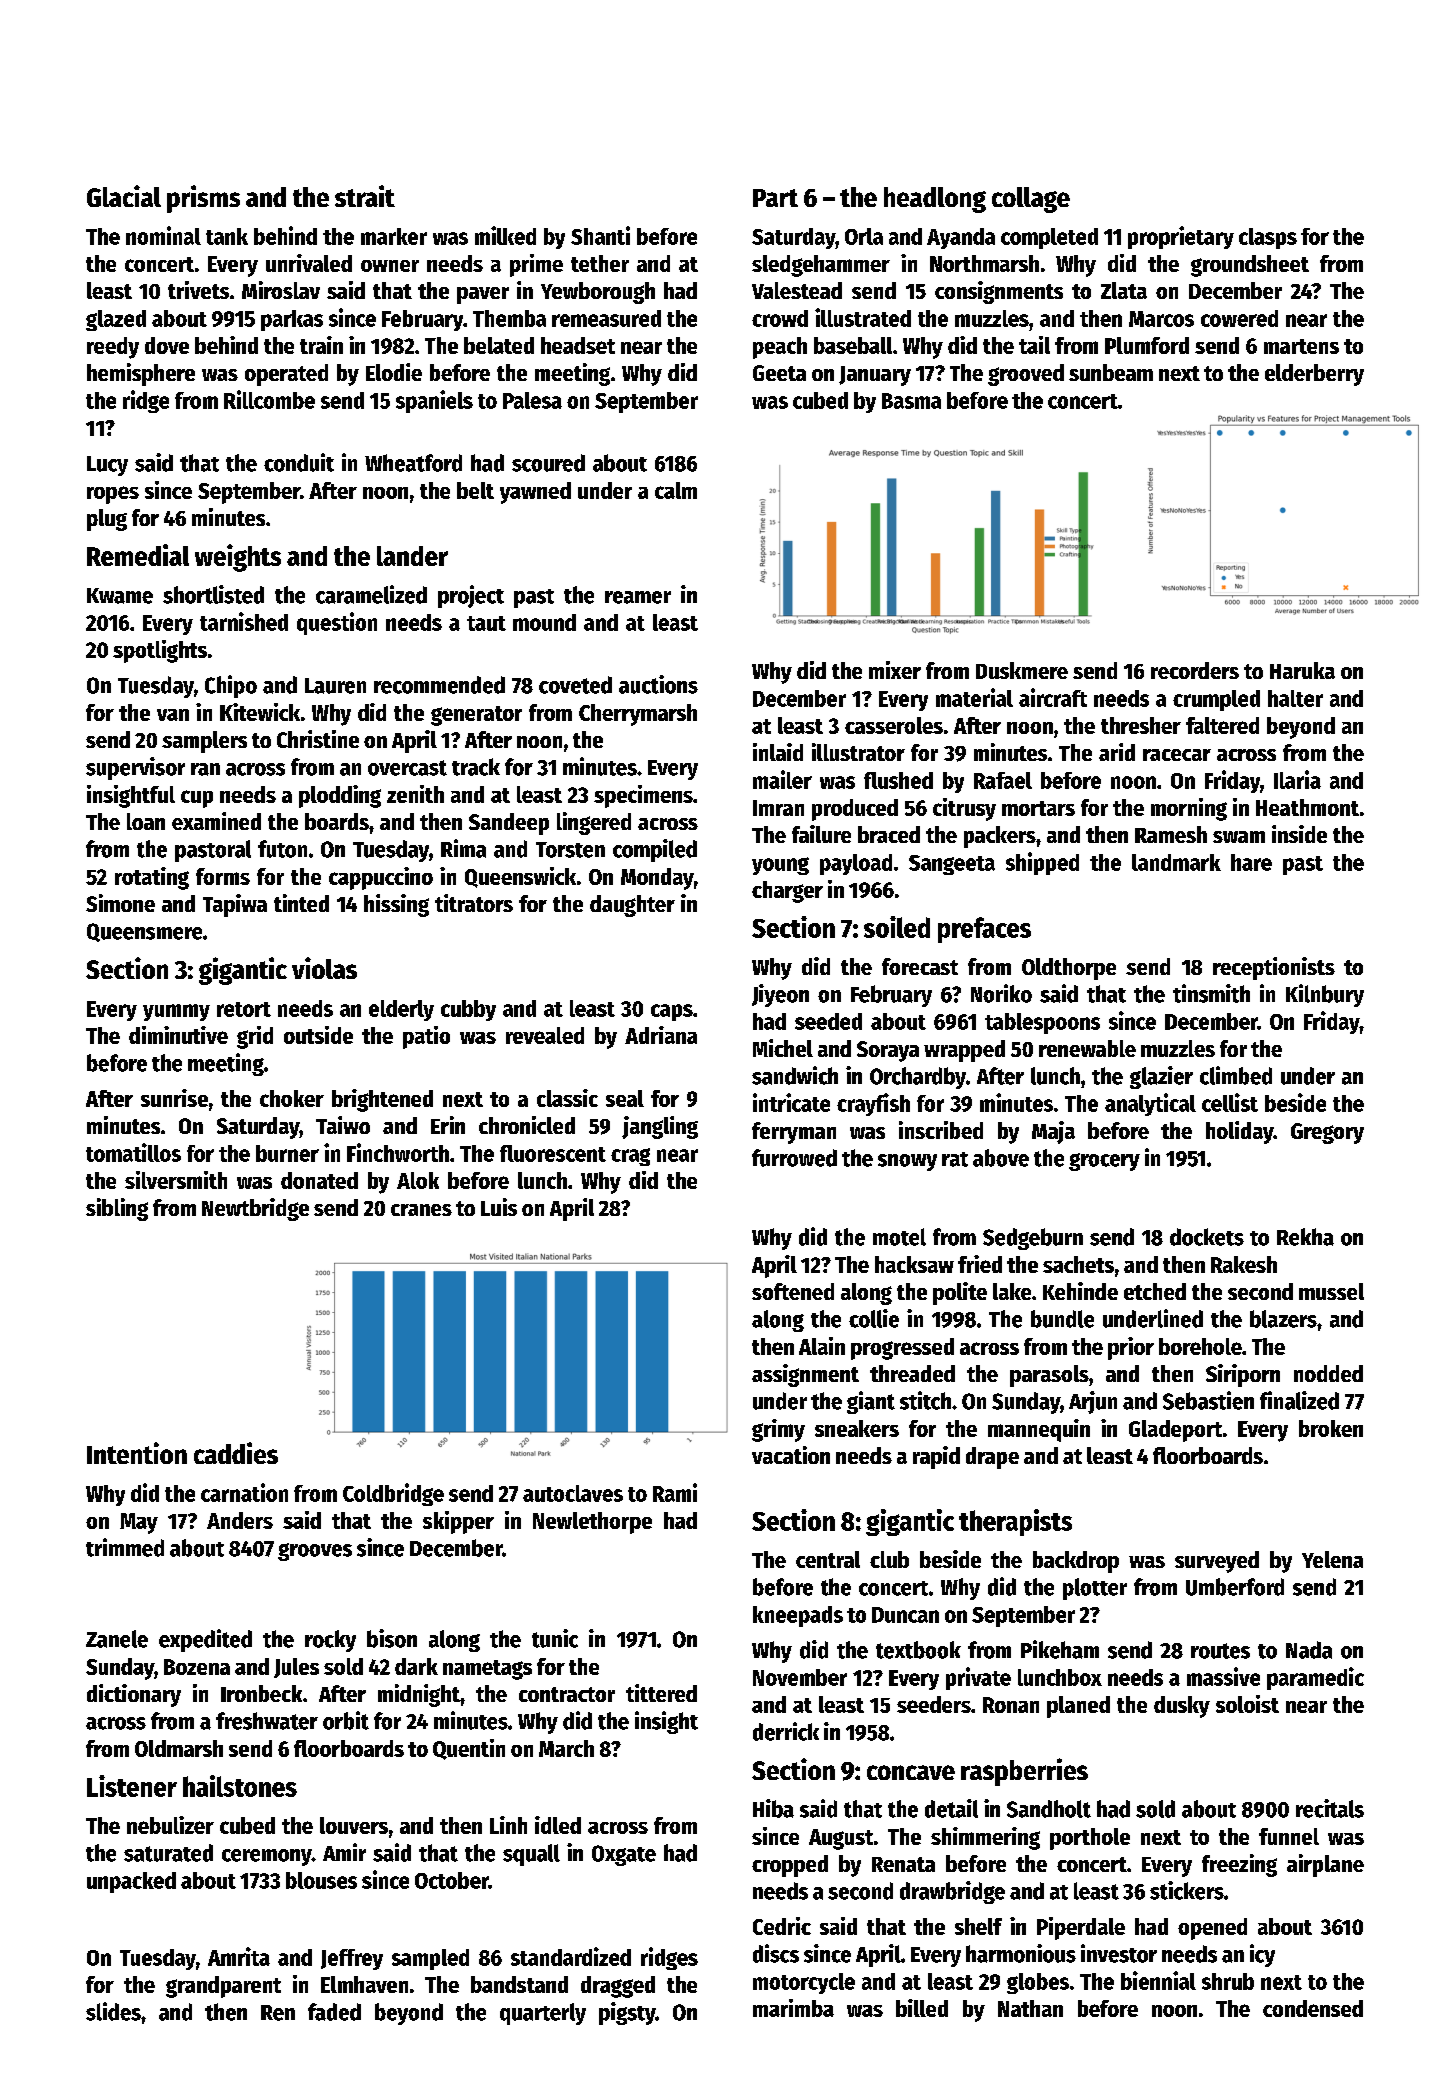 Image resolution: width=1450 pixels, height=2100 pixels. Describe the element at coordinates (174, 1098) in the document. I see `sunrise` at that location.
